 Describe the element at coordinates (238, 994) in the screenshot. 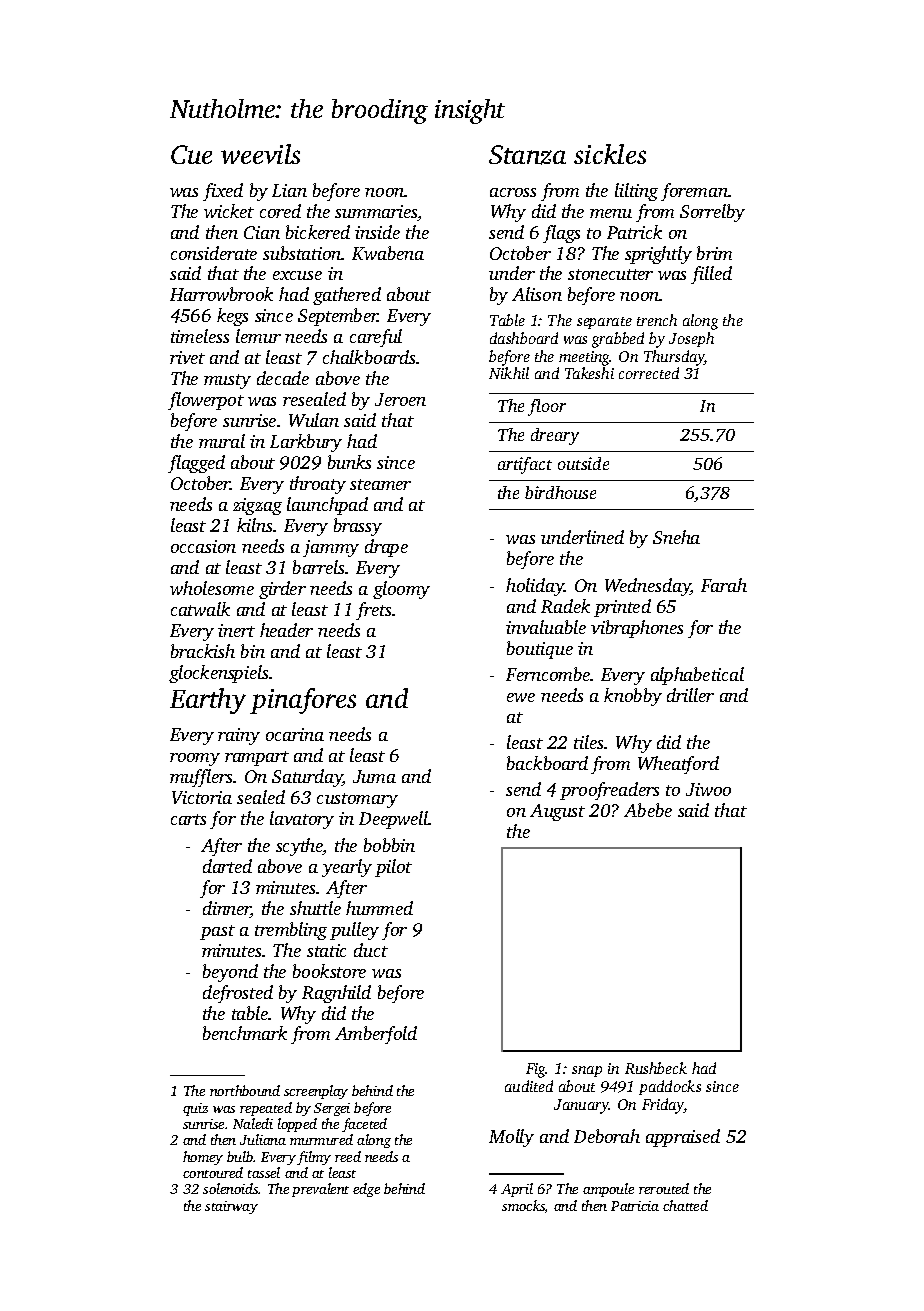

I see `defrosted` at that location.
